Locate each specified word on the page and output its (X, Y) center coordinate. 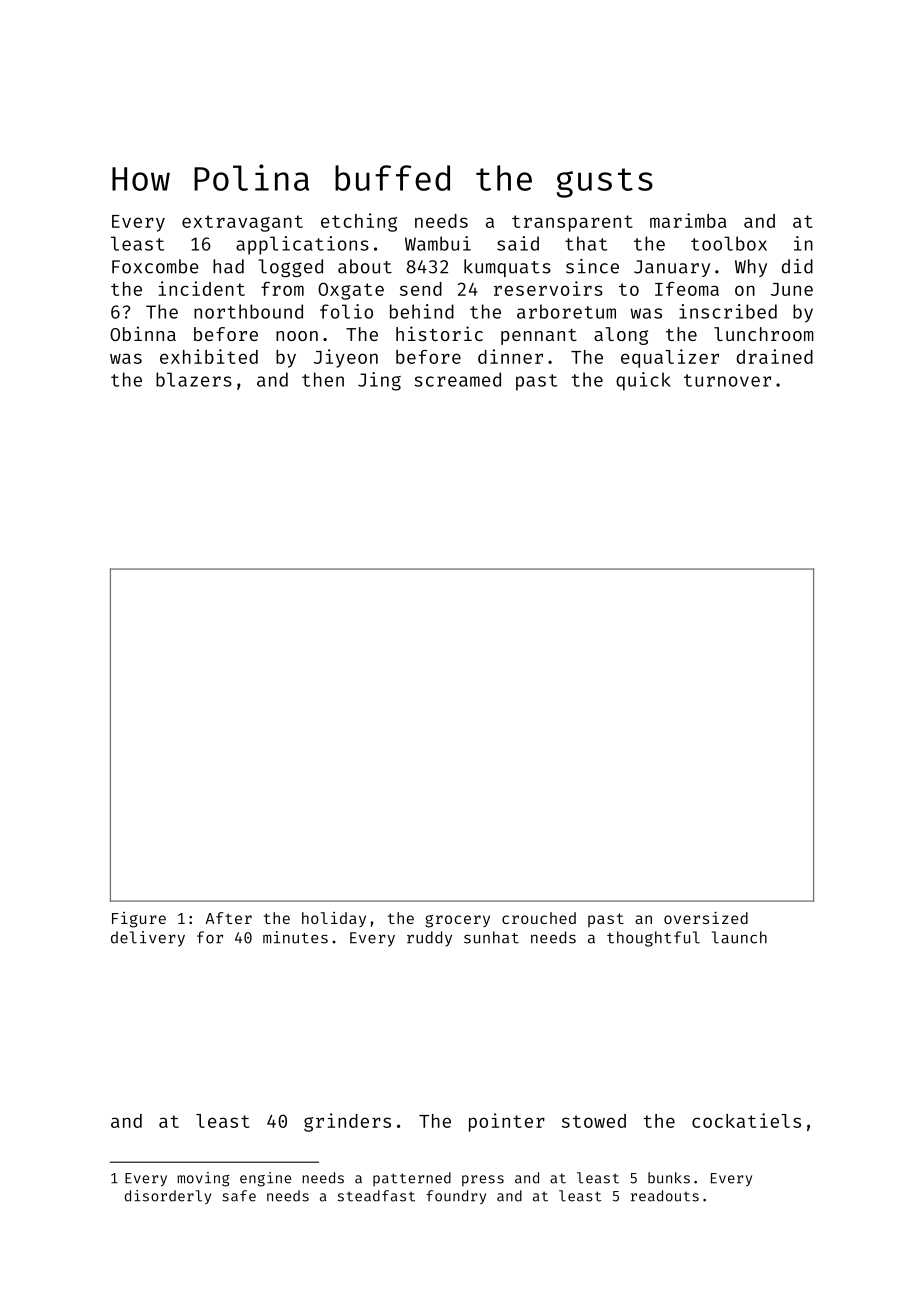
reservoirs (548, 288)
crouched (539, 918)
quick (643, 381)
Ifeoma (687, 289)
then (323, 379)
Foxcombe (155, 266)
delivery (148, 939)
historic (439, 333)
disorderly (168, 1197)
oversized (706, 918)
